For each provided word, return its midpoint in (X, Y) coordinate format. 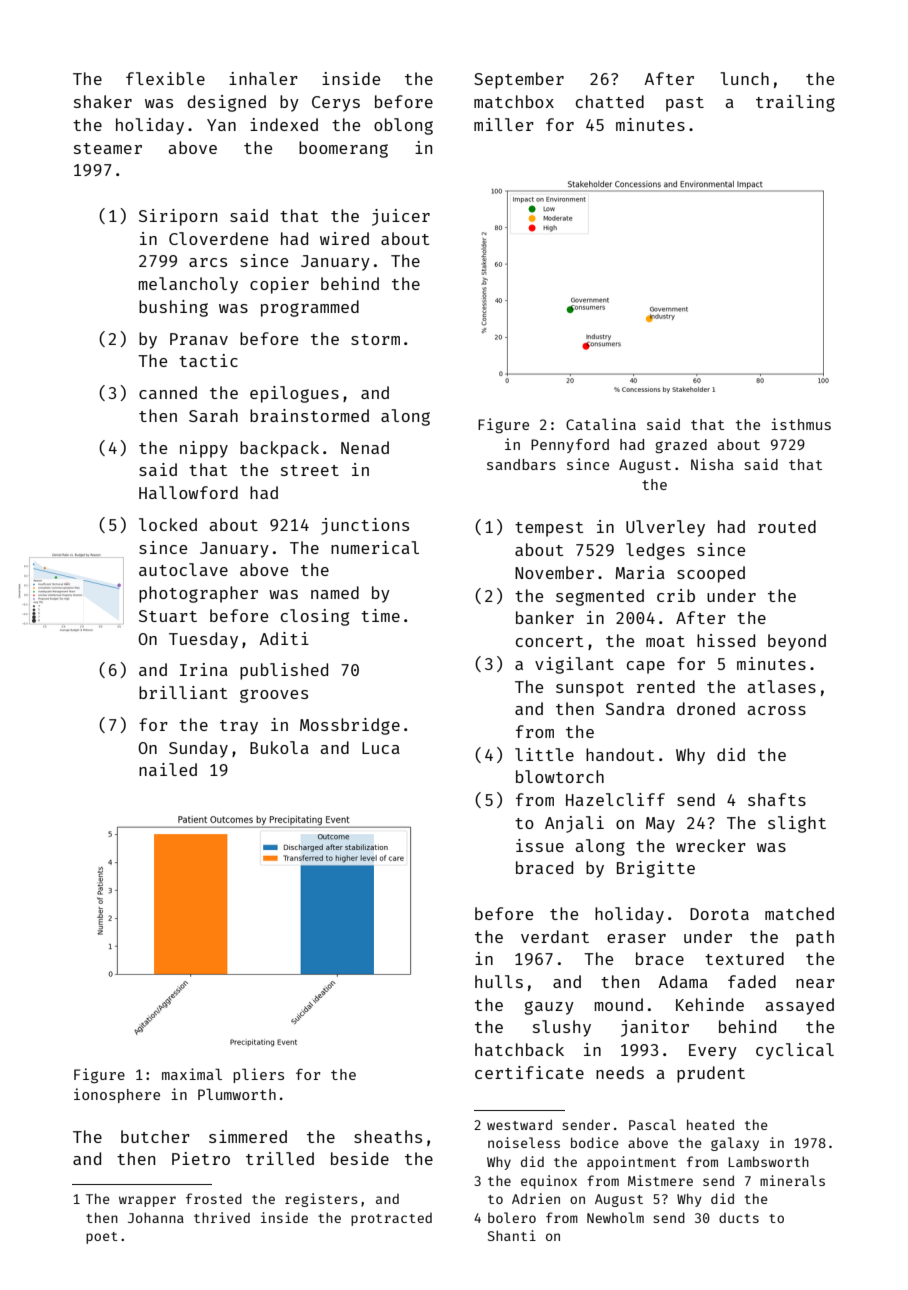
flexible (165, 78)
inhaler (263, 78)
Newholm (615, 1217)
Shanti (512, 1235)
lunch (744, 78)
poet (102, 1238)
